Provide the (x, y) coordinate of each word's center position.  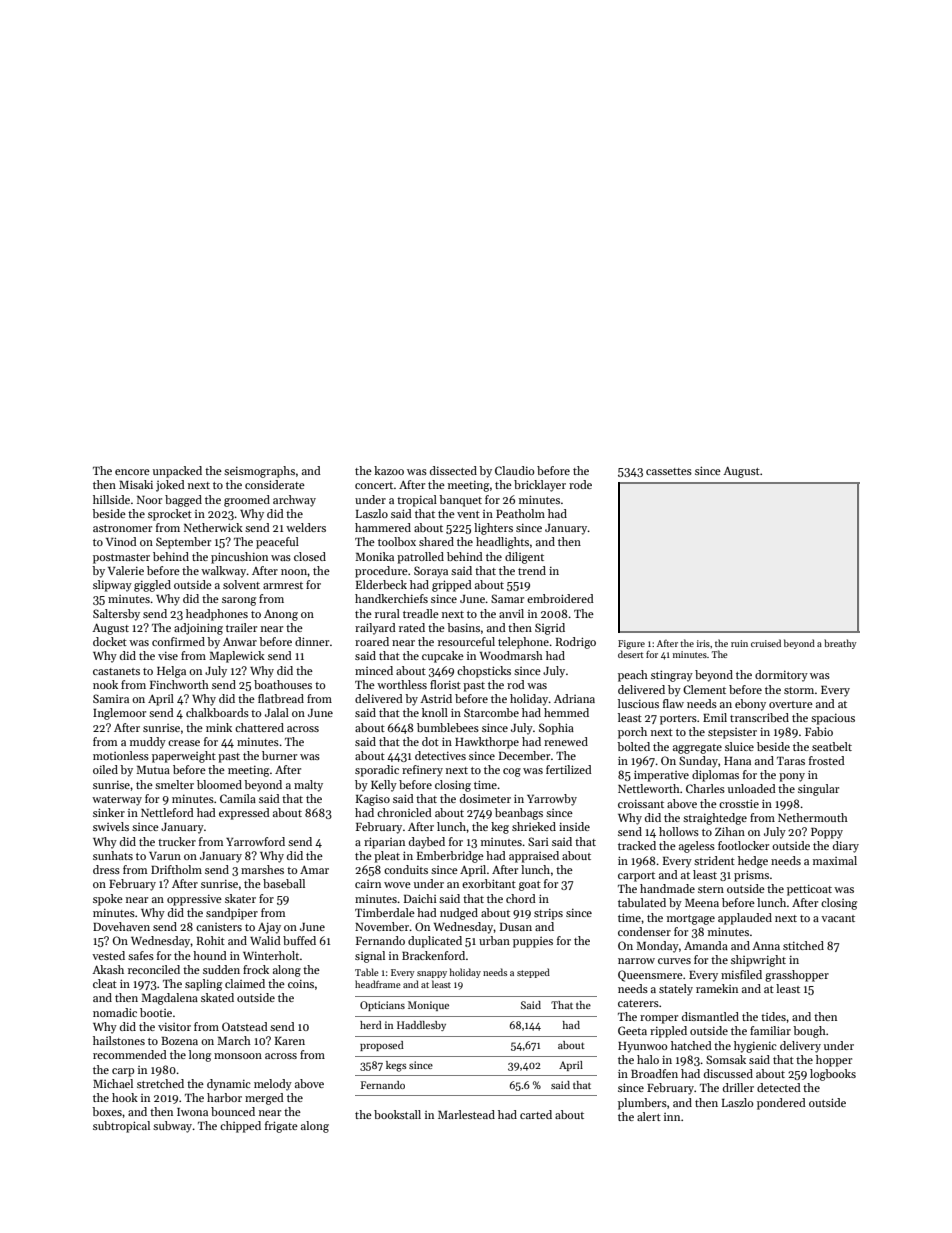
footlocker (743, 845)
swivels (111, 826)
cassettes (669, 471)
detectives (440, 755)
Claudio (514, 470)
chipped (240, 1127)
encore (132, 472)
